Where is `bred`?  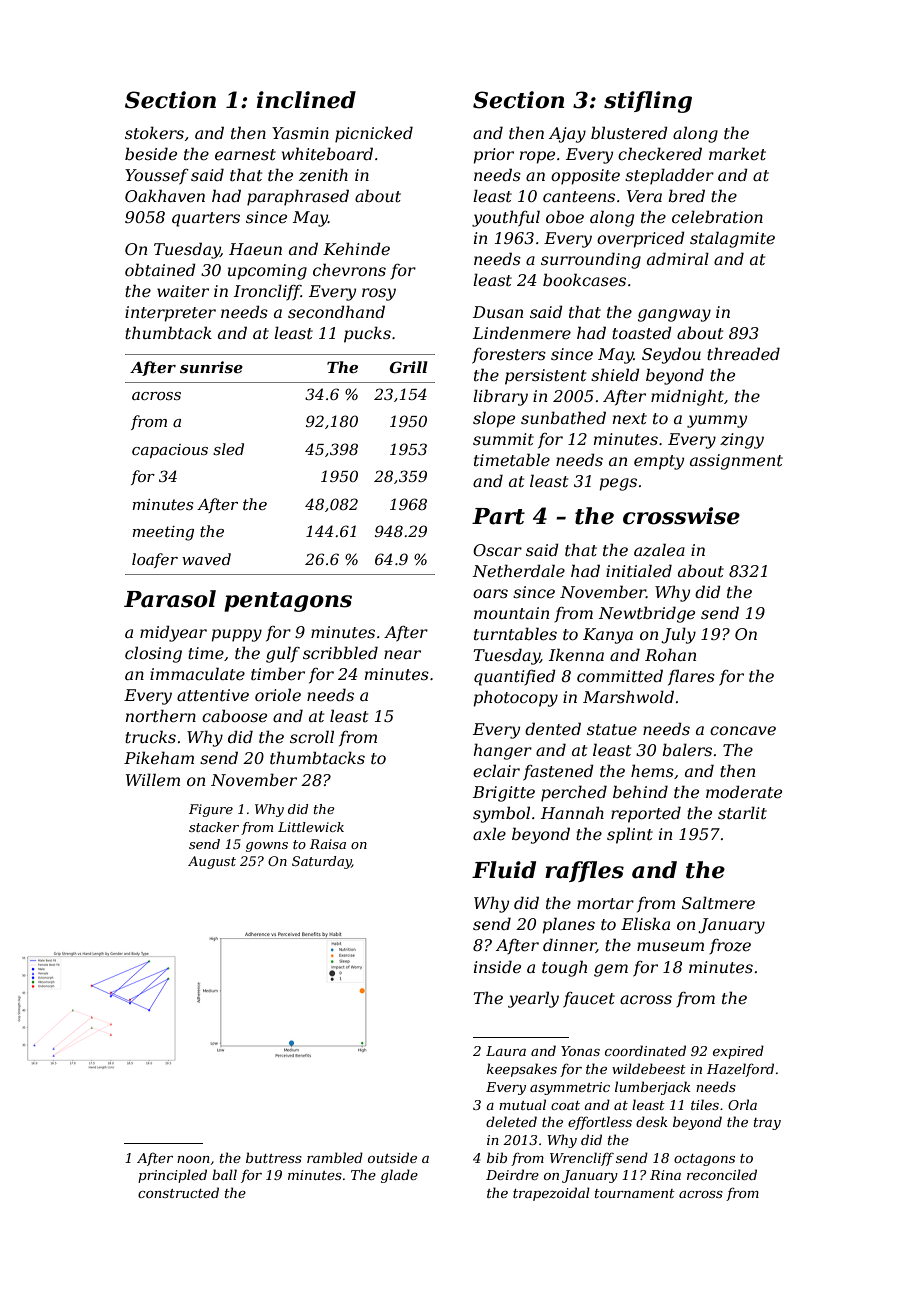 bred is located at coordinates (686, 195).
